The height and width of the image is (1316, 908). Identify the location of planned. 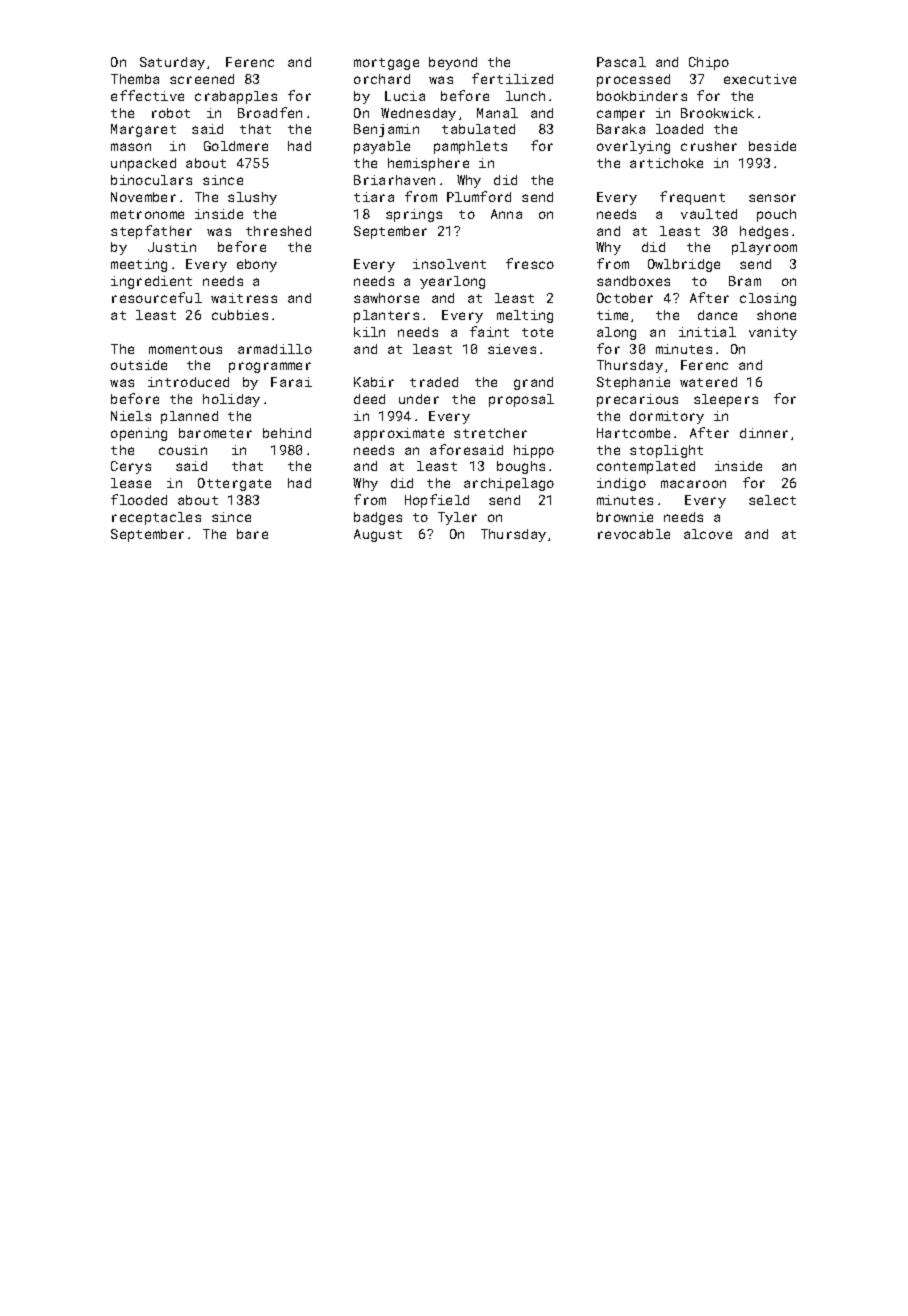
(189, 417).
